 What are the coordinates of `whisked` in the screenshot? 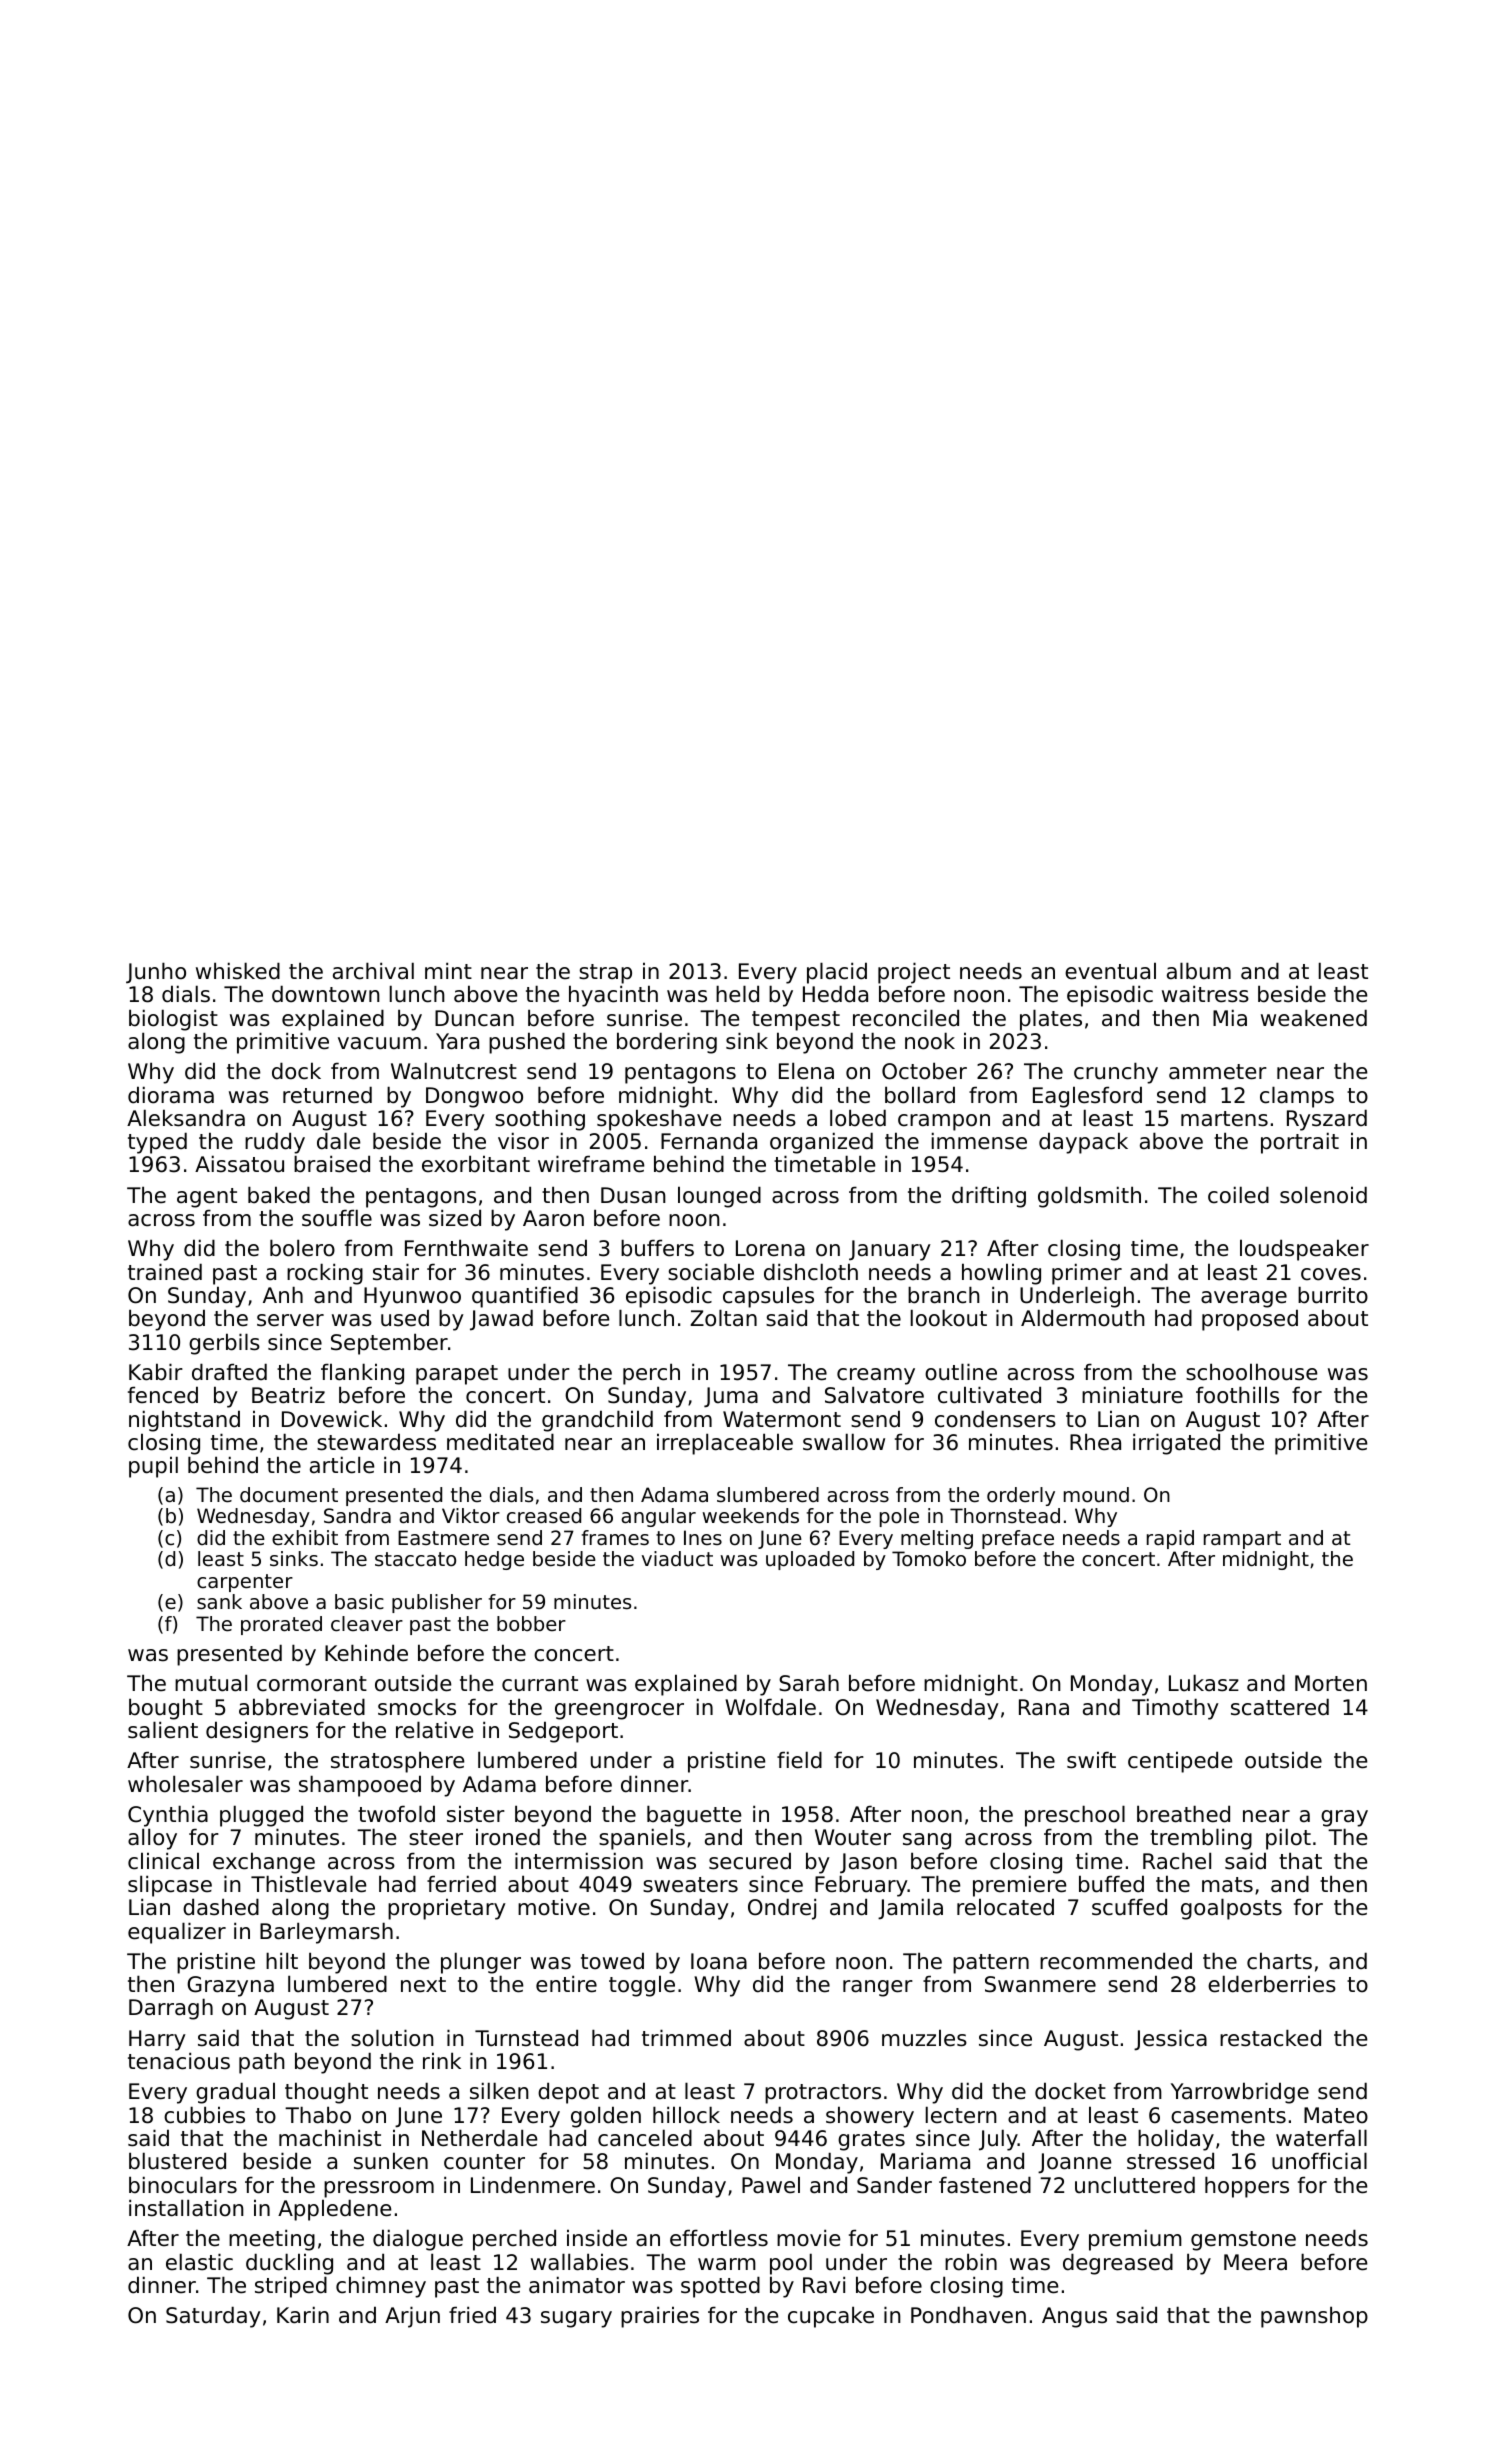 It's located at (238, 971).
